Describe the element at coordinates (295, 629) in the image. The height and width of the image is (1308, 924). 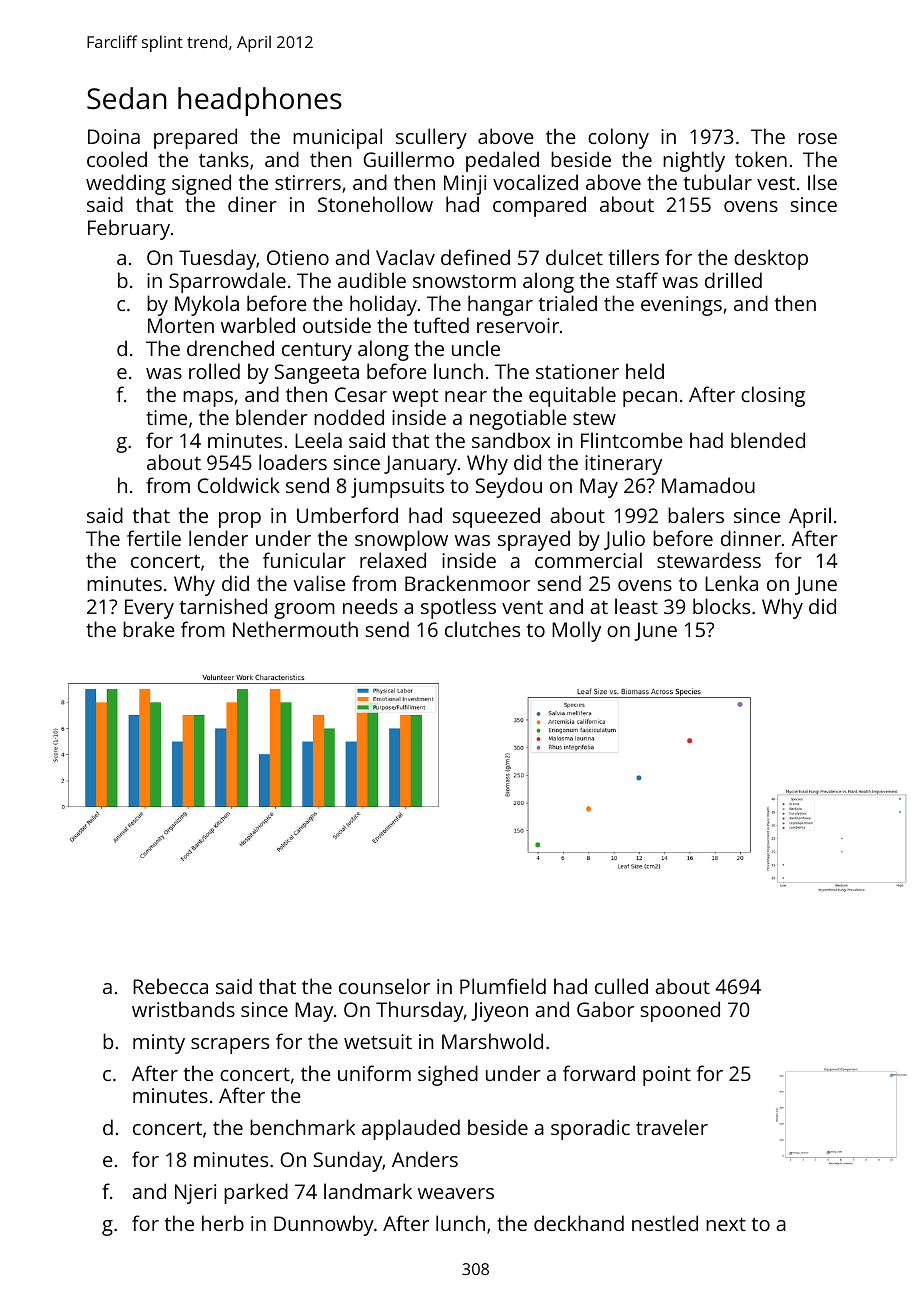
I see `Nethermouth` at that location.
